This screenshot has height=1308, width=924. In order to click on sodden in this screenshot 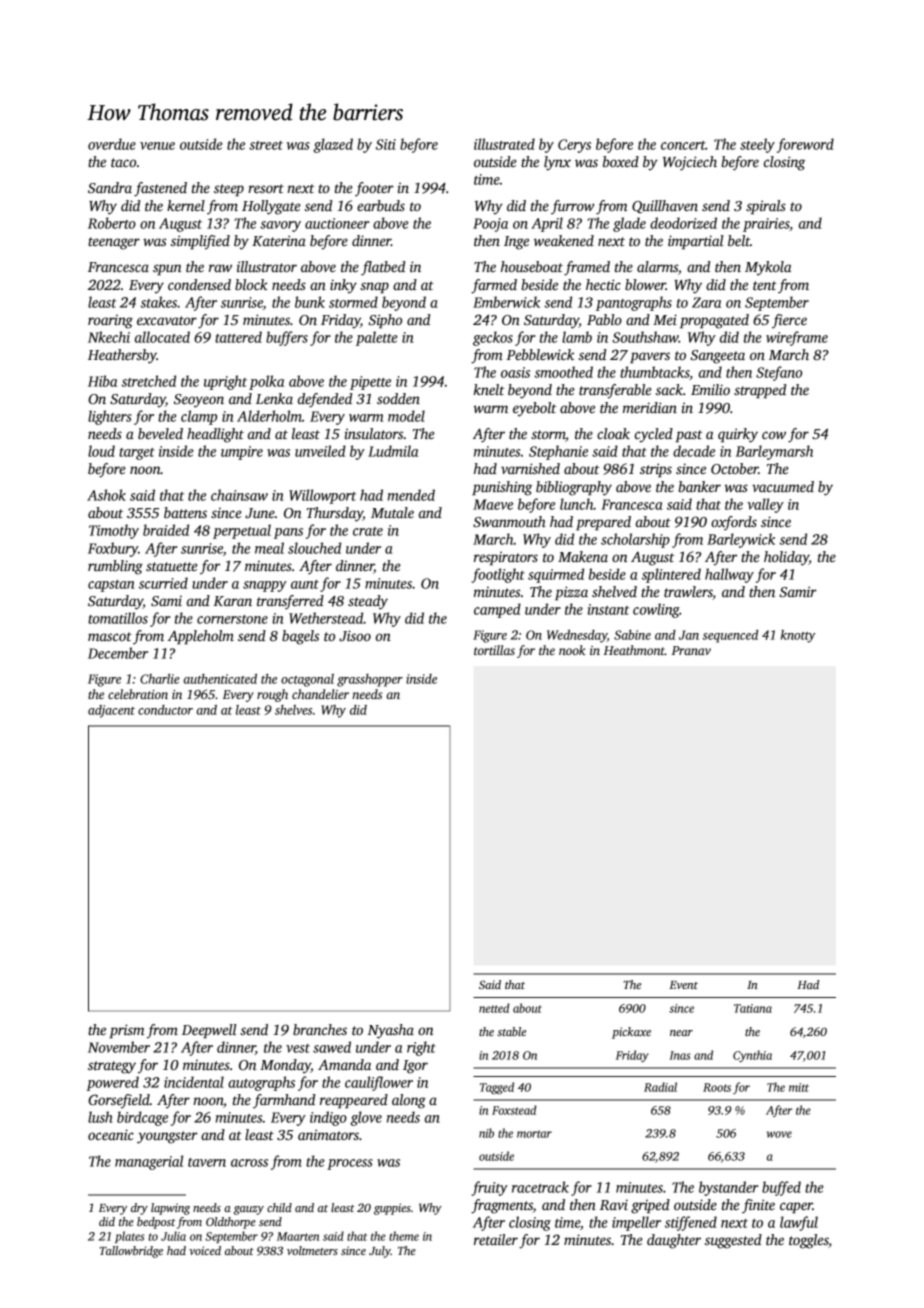, I will do `click(398, 398)`.
